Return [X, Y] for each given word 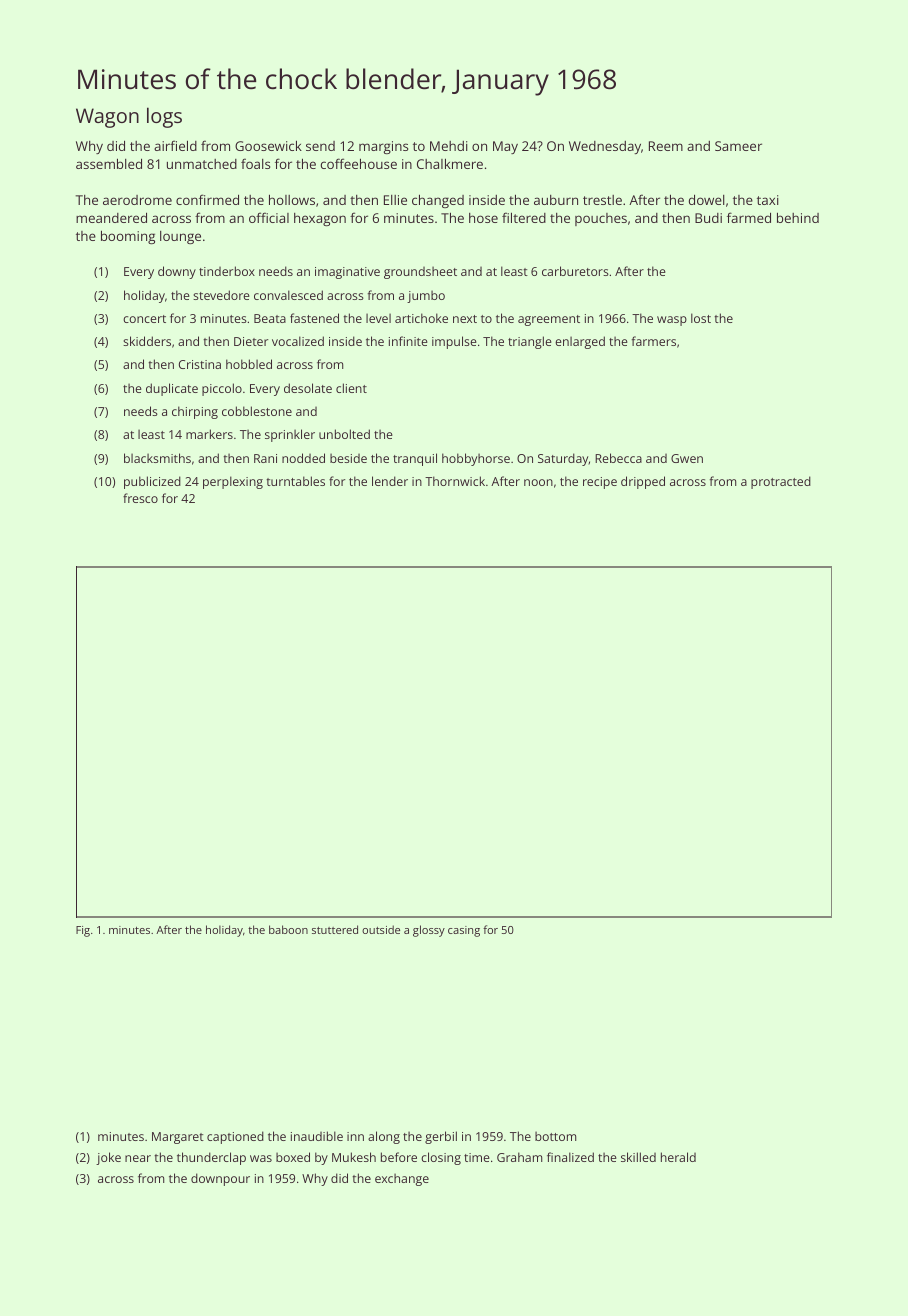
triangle [530, 342]
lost [701, 318]
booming [128, 237]
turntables [295, 481]
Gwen [687, 458]
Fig [83, 931]
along [384, 1137]
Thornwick [455, 481]
